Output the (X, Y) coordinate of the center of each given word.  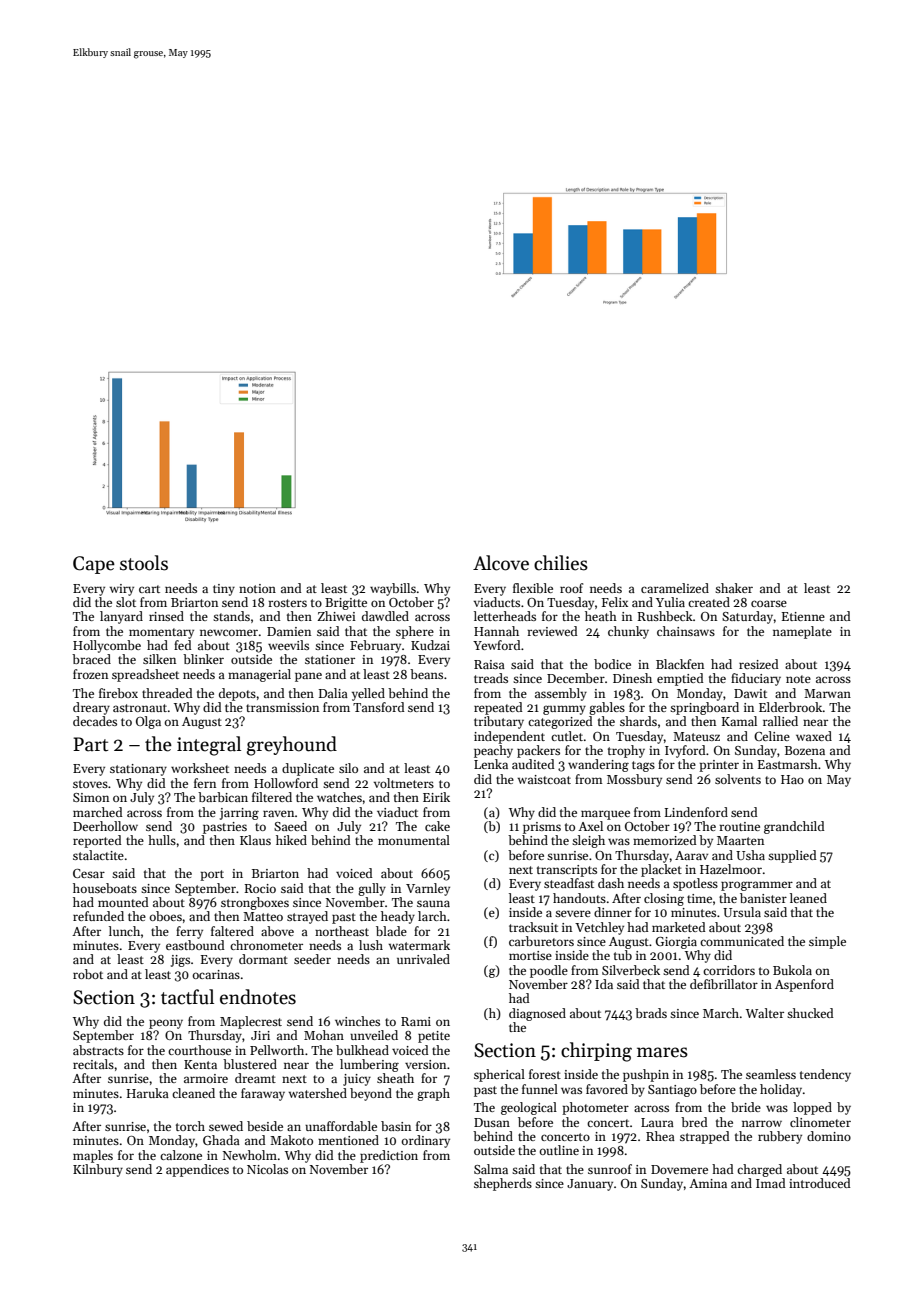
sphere (415, 632)
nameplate (802, 632)
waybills (393, 589)
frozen (90, 674)
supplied (792, 856)
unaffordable (341, 1126)
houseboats (105, 888)
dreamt (255, 1078)
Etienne (803, 616)
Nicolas (267, 1169)
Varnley (428, 889)
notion (257, 588)
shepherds (503, 1184)
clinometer (820, 1122)
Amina (708, 1183)
